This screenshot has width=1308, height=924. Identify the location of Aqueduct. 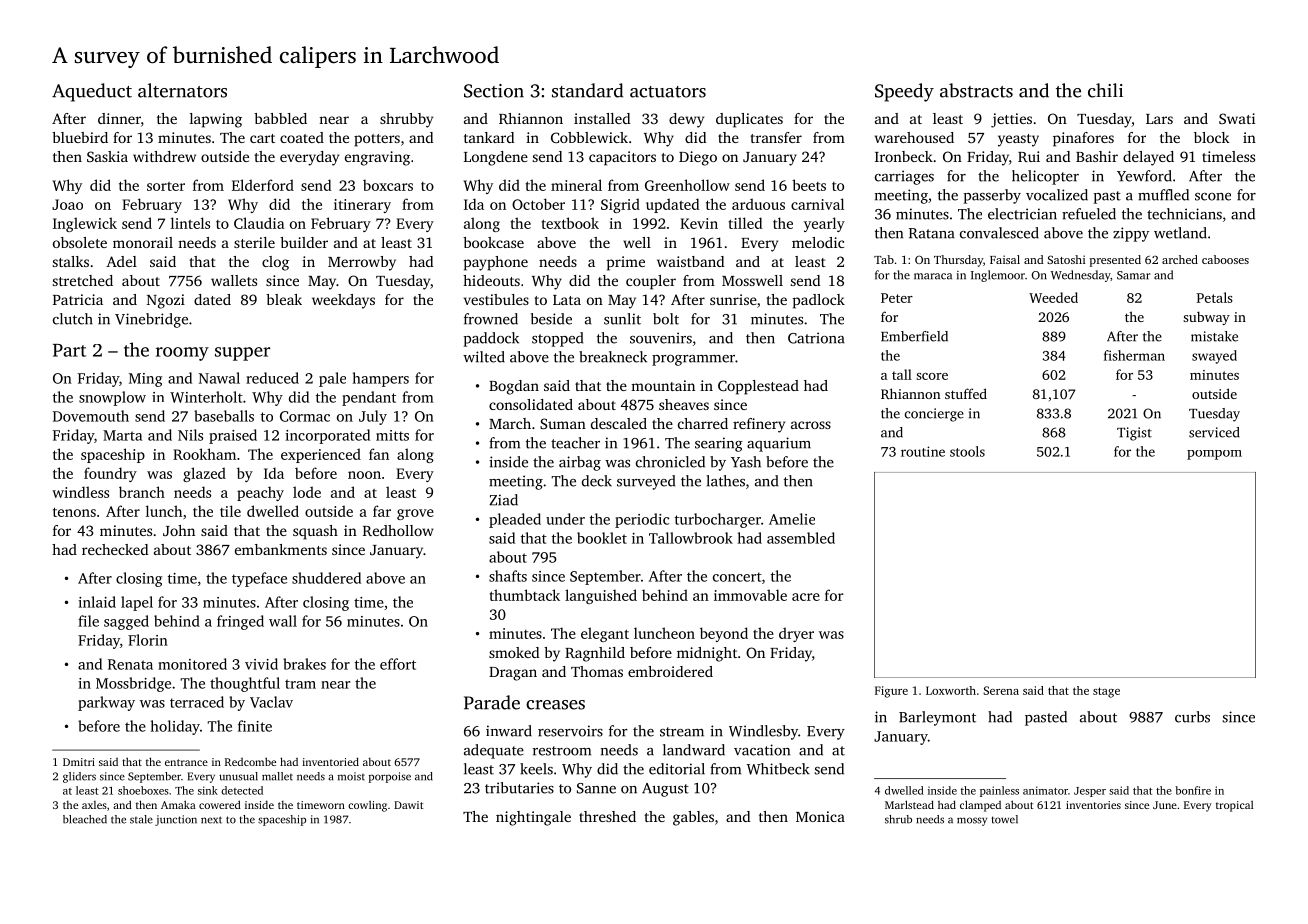
(92, 92).
